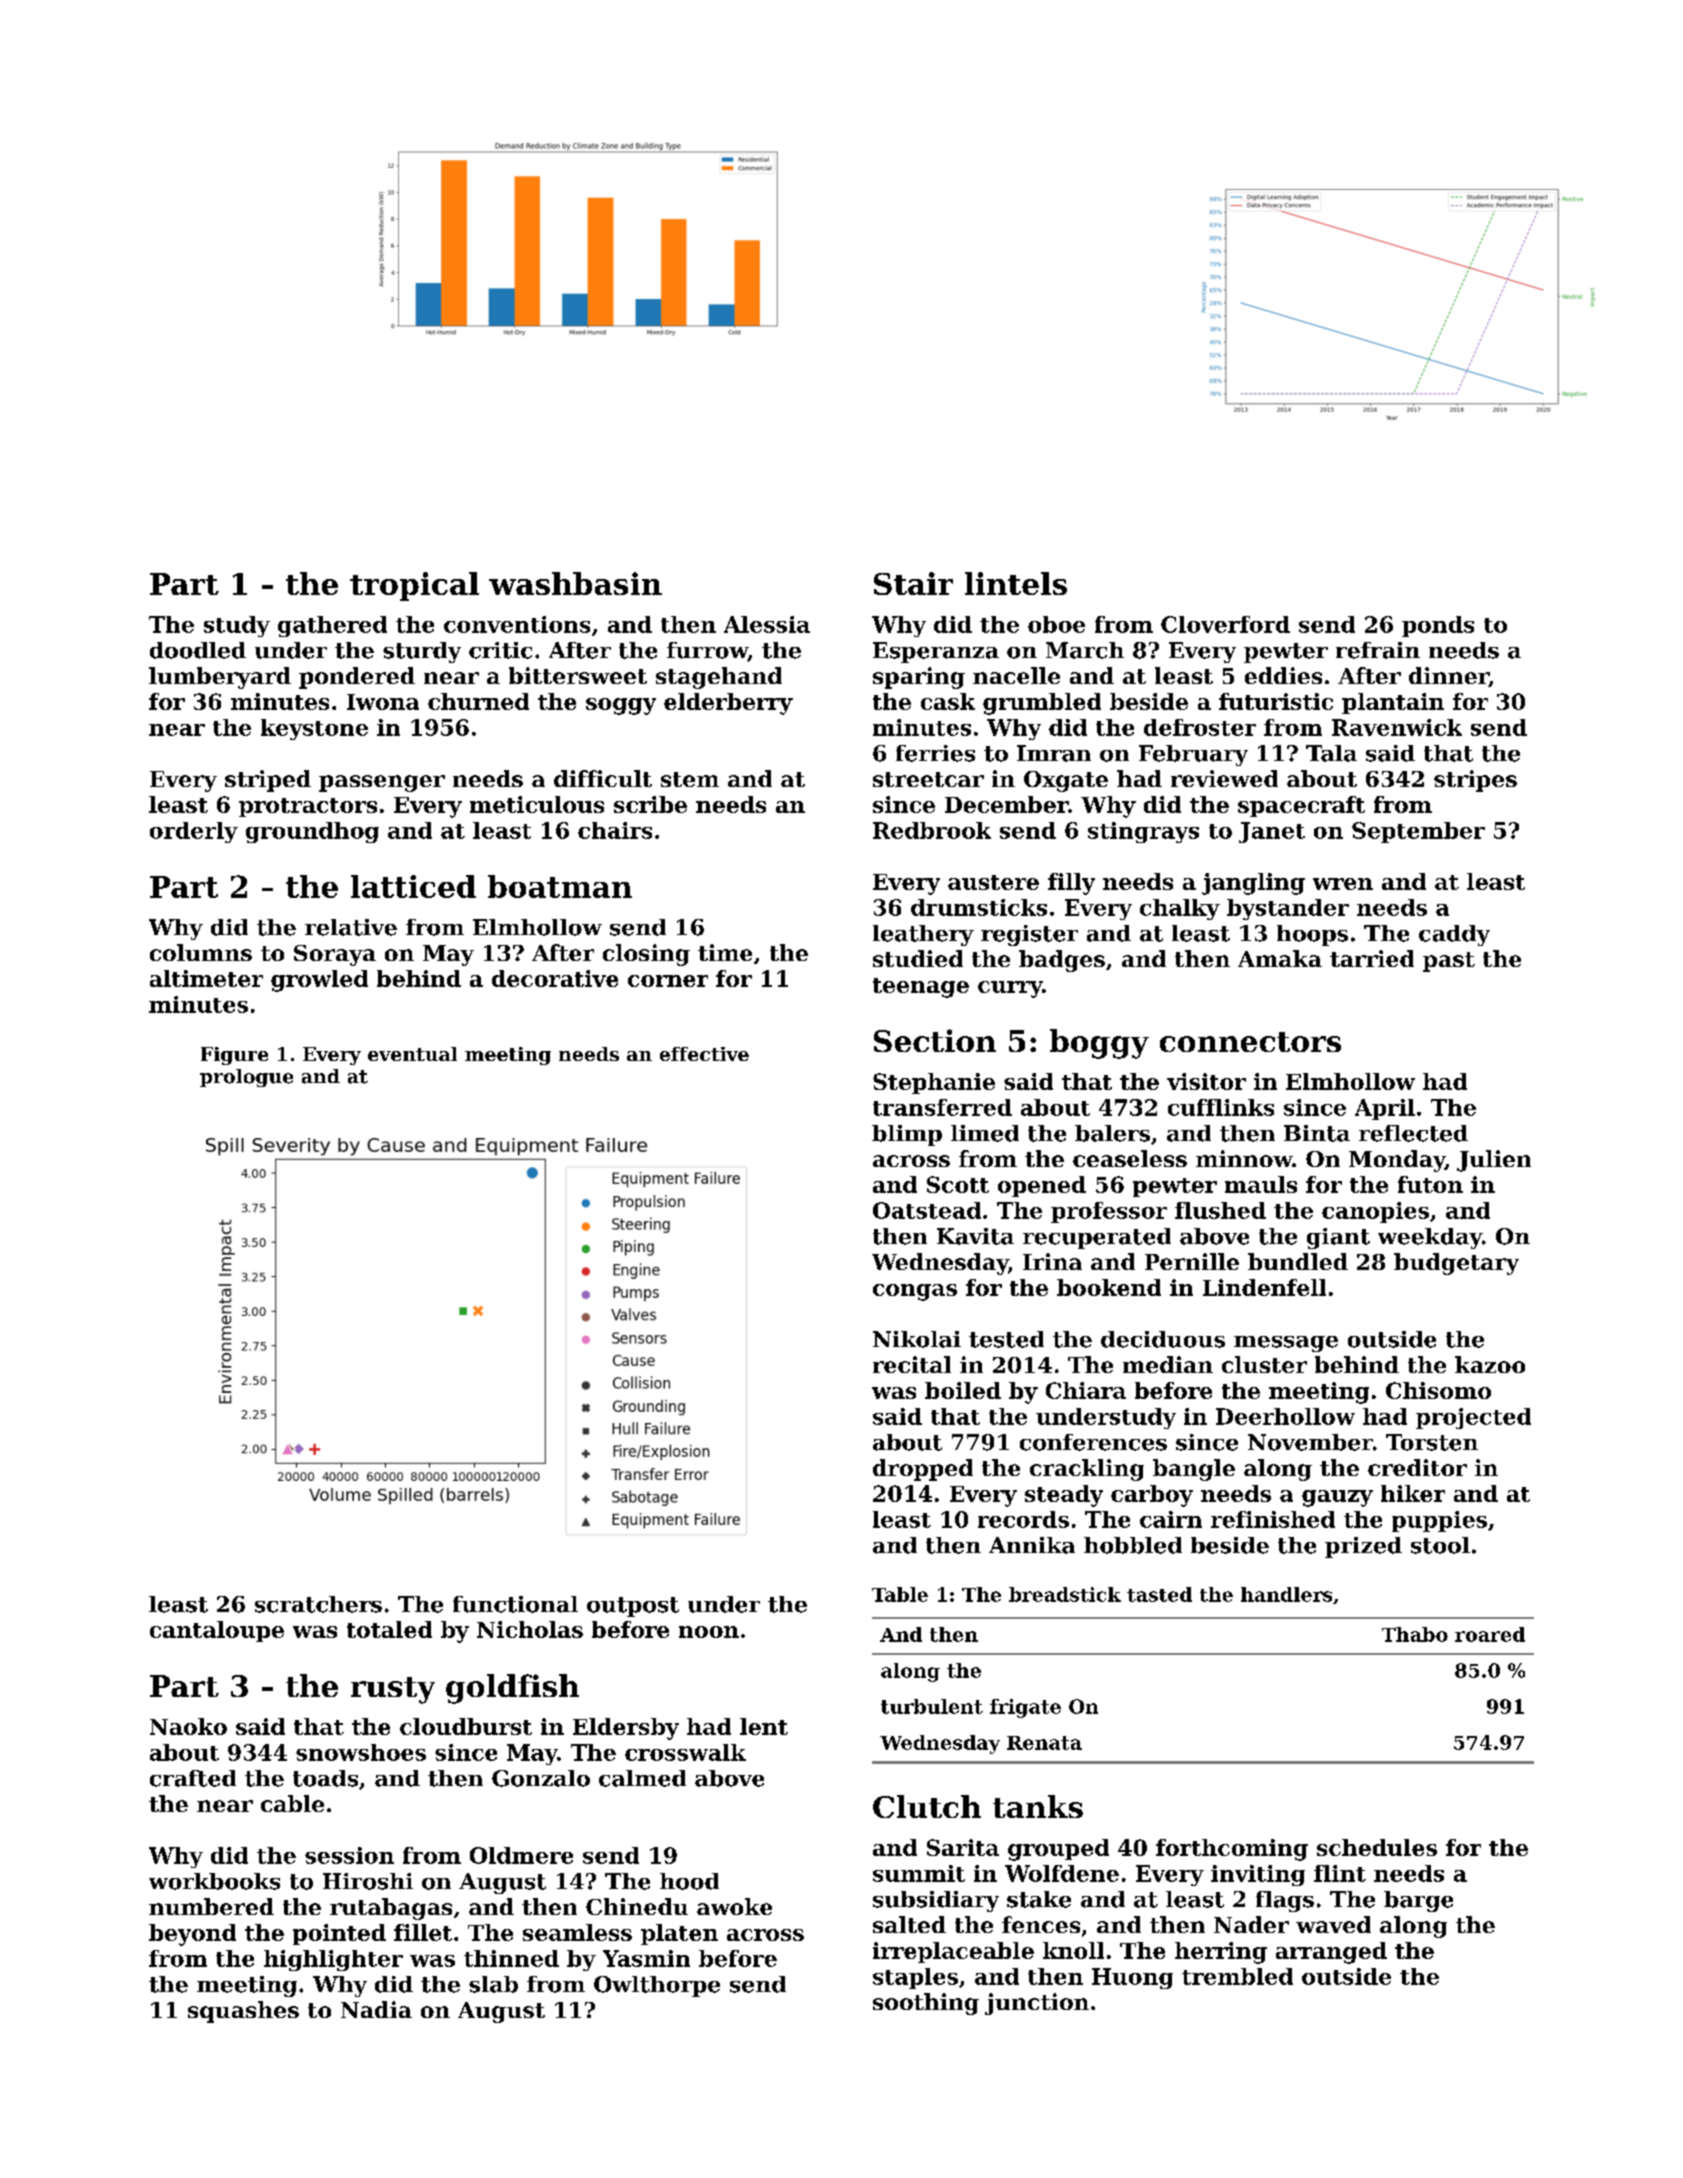 The image size is (1683, 2178). Describe the element at coordinates (1418, 1901) in the screenshot. I see `barge` at that location.
